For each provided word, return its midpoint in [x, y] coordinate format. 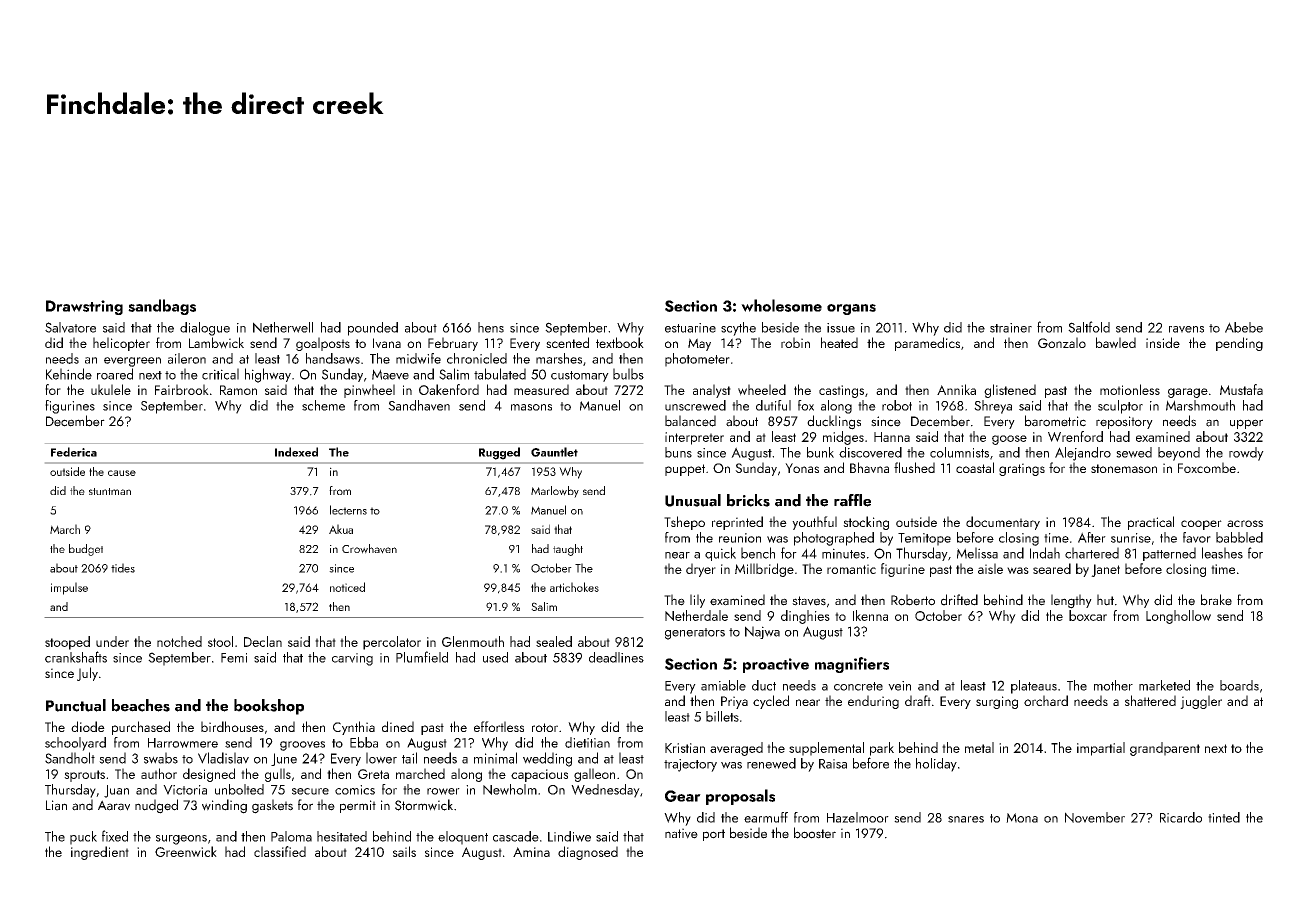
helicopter [121, 344]
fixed [115, 836]
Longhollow [1178, 617]
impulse [69, 588]
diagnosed [588, 853]
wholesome [781, 305]
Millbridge [764, 570]
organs [851, 309]
